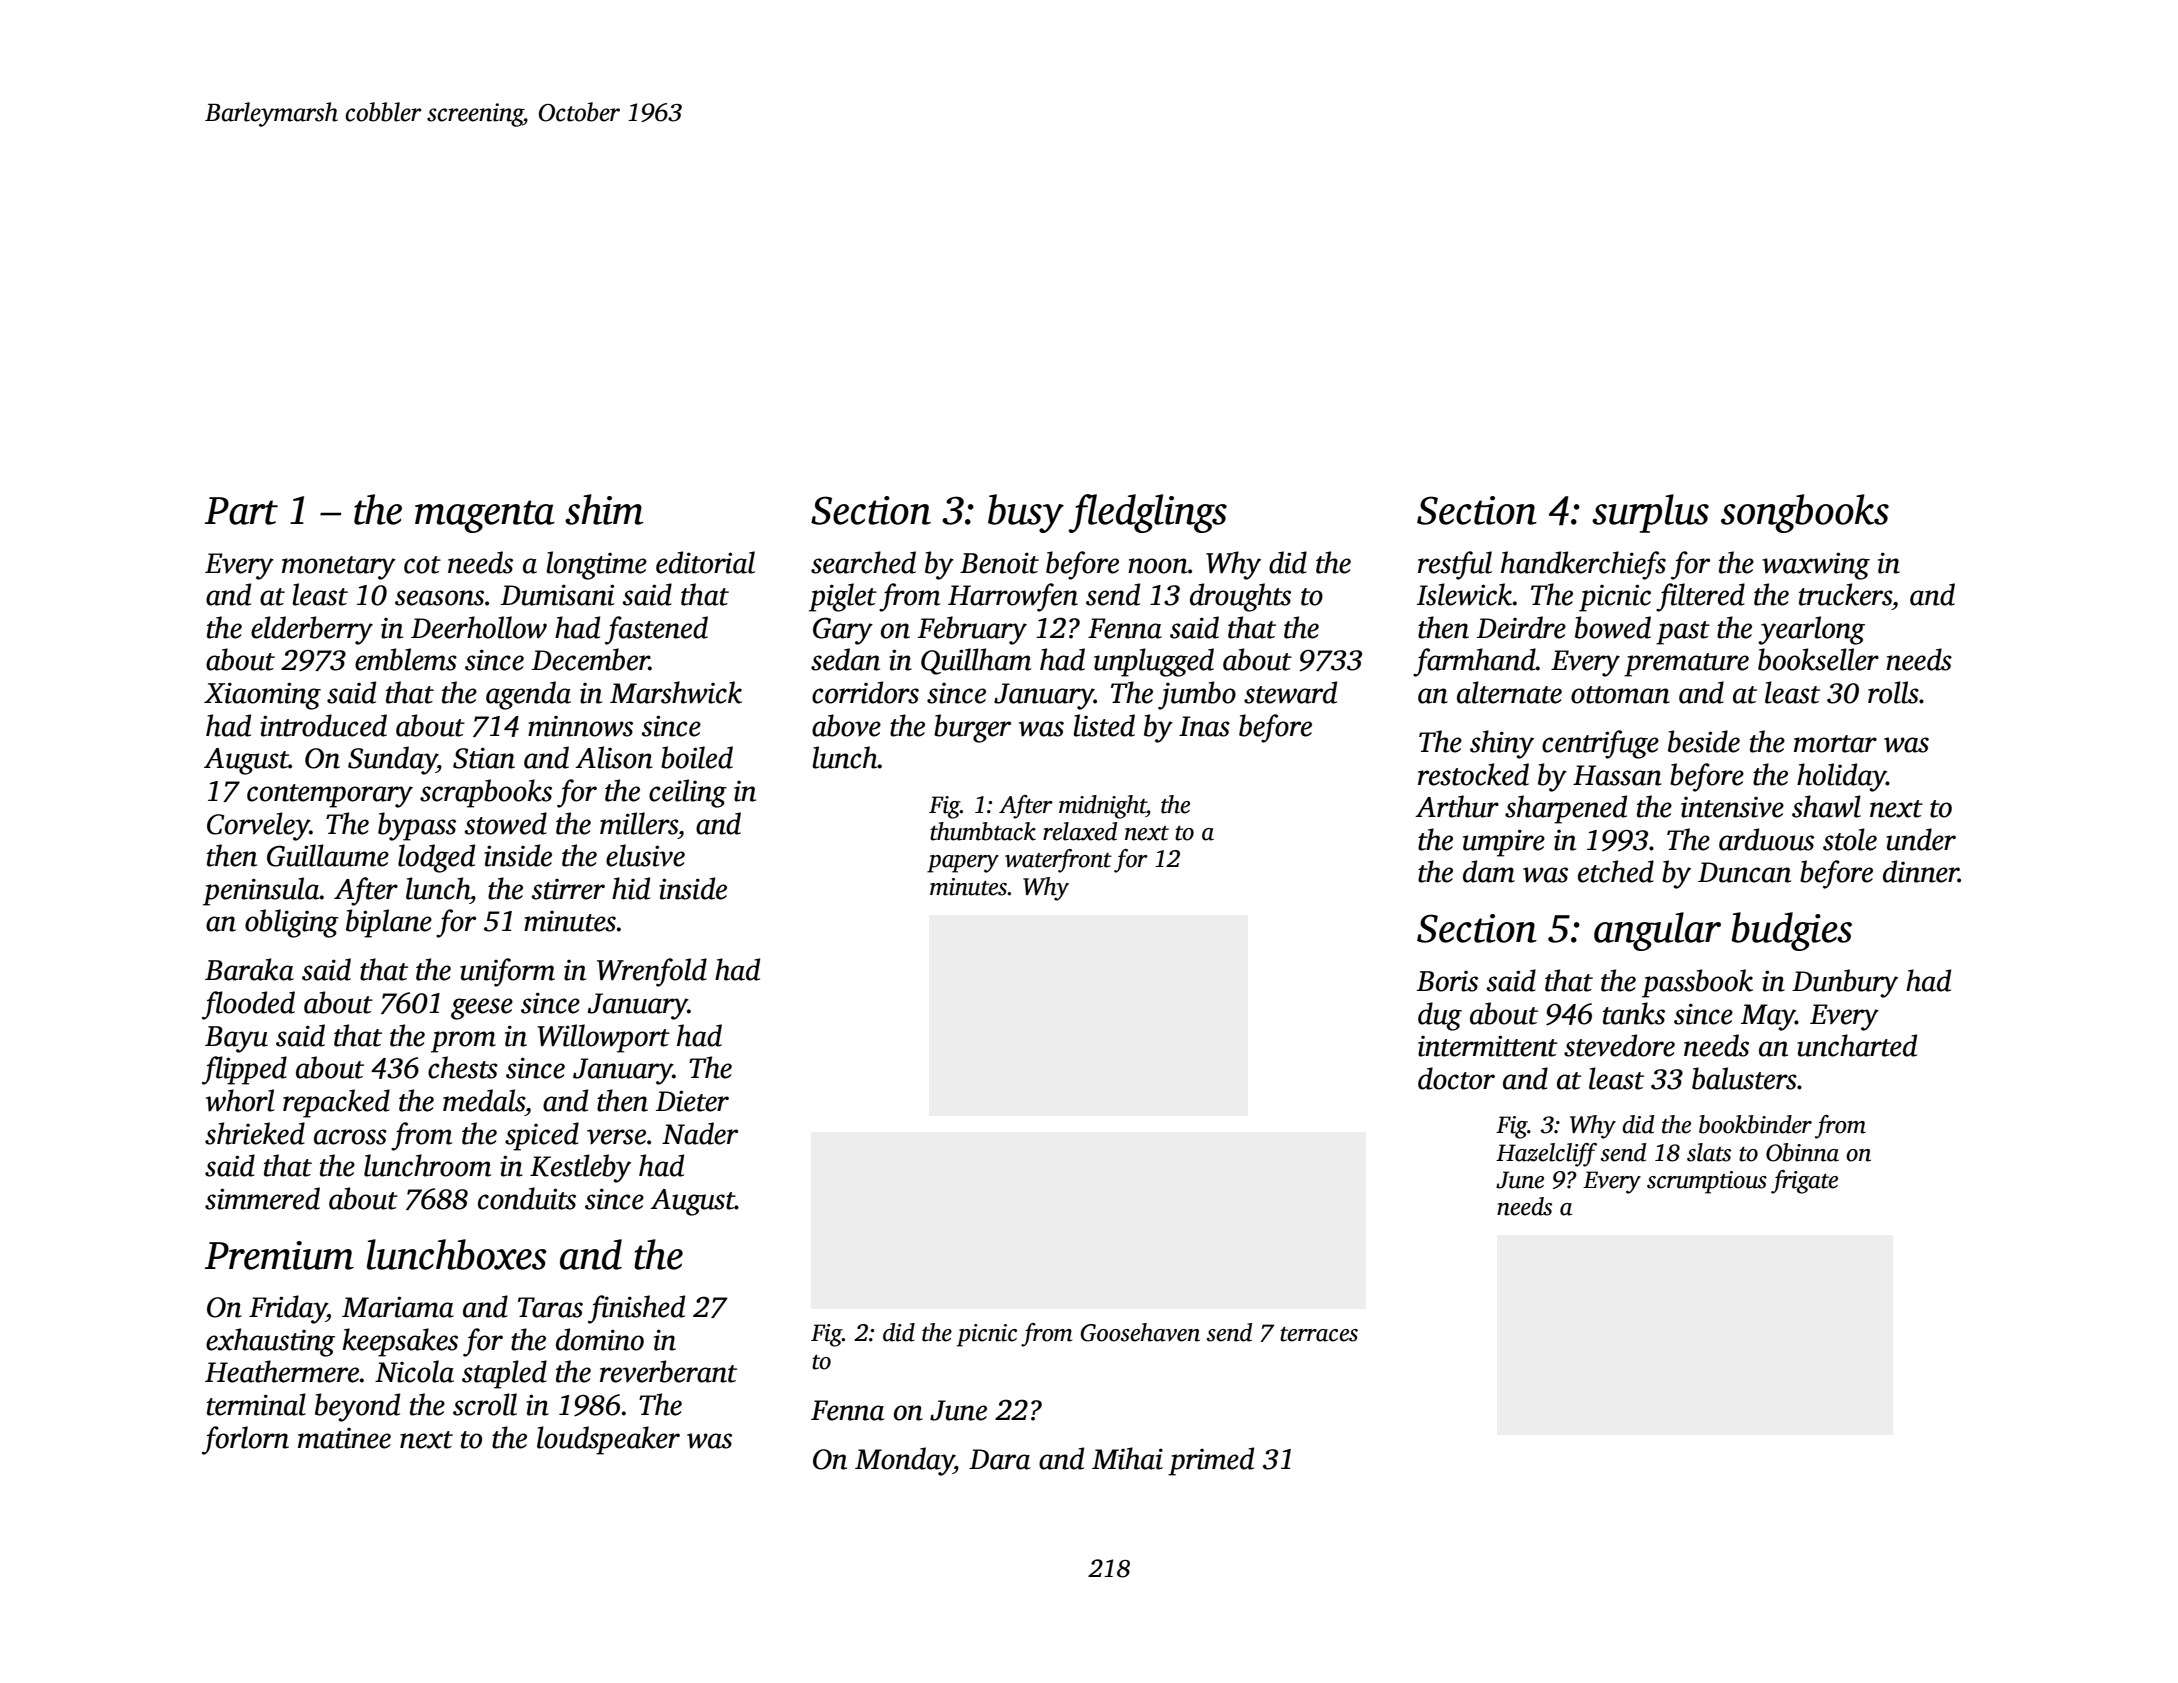  Describe the element at coordinates (568, 889) in the screenshot. I see `stirrer` at that location.
